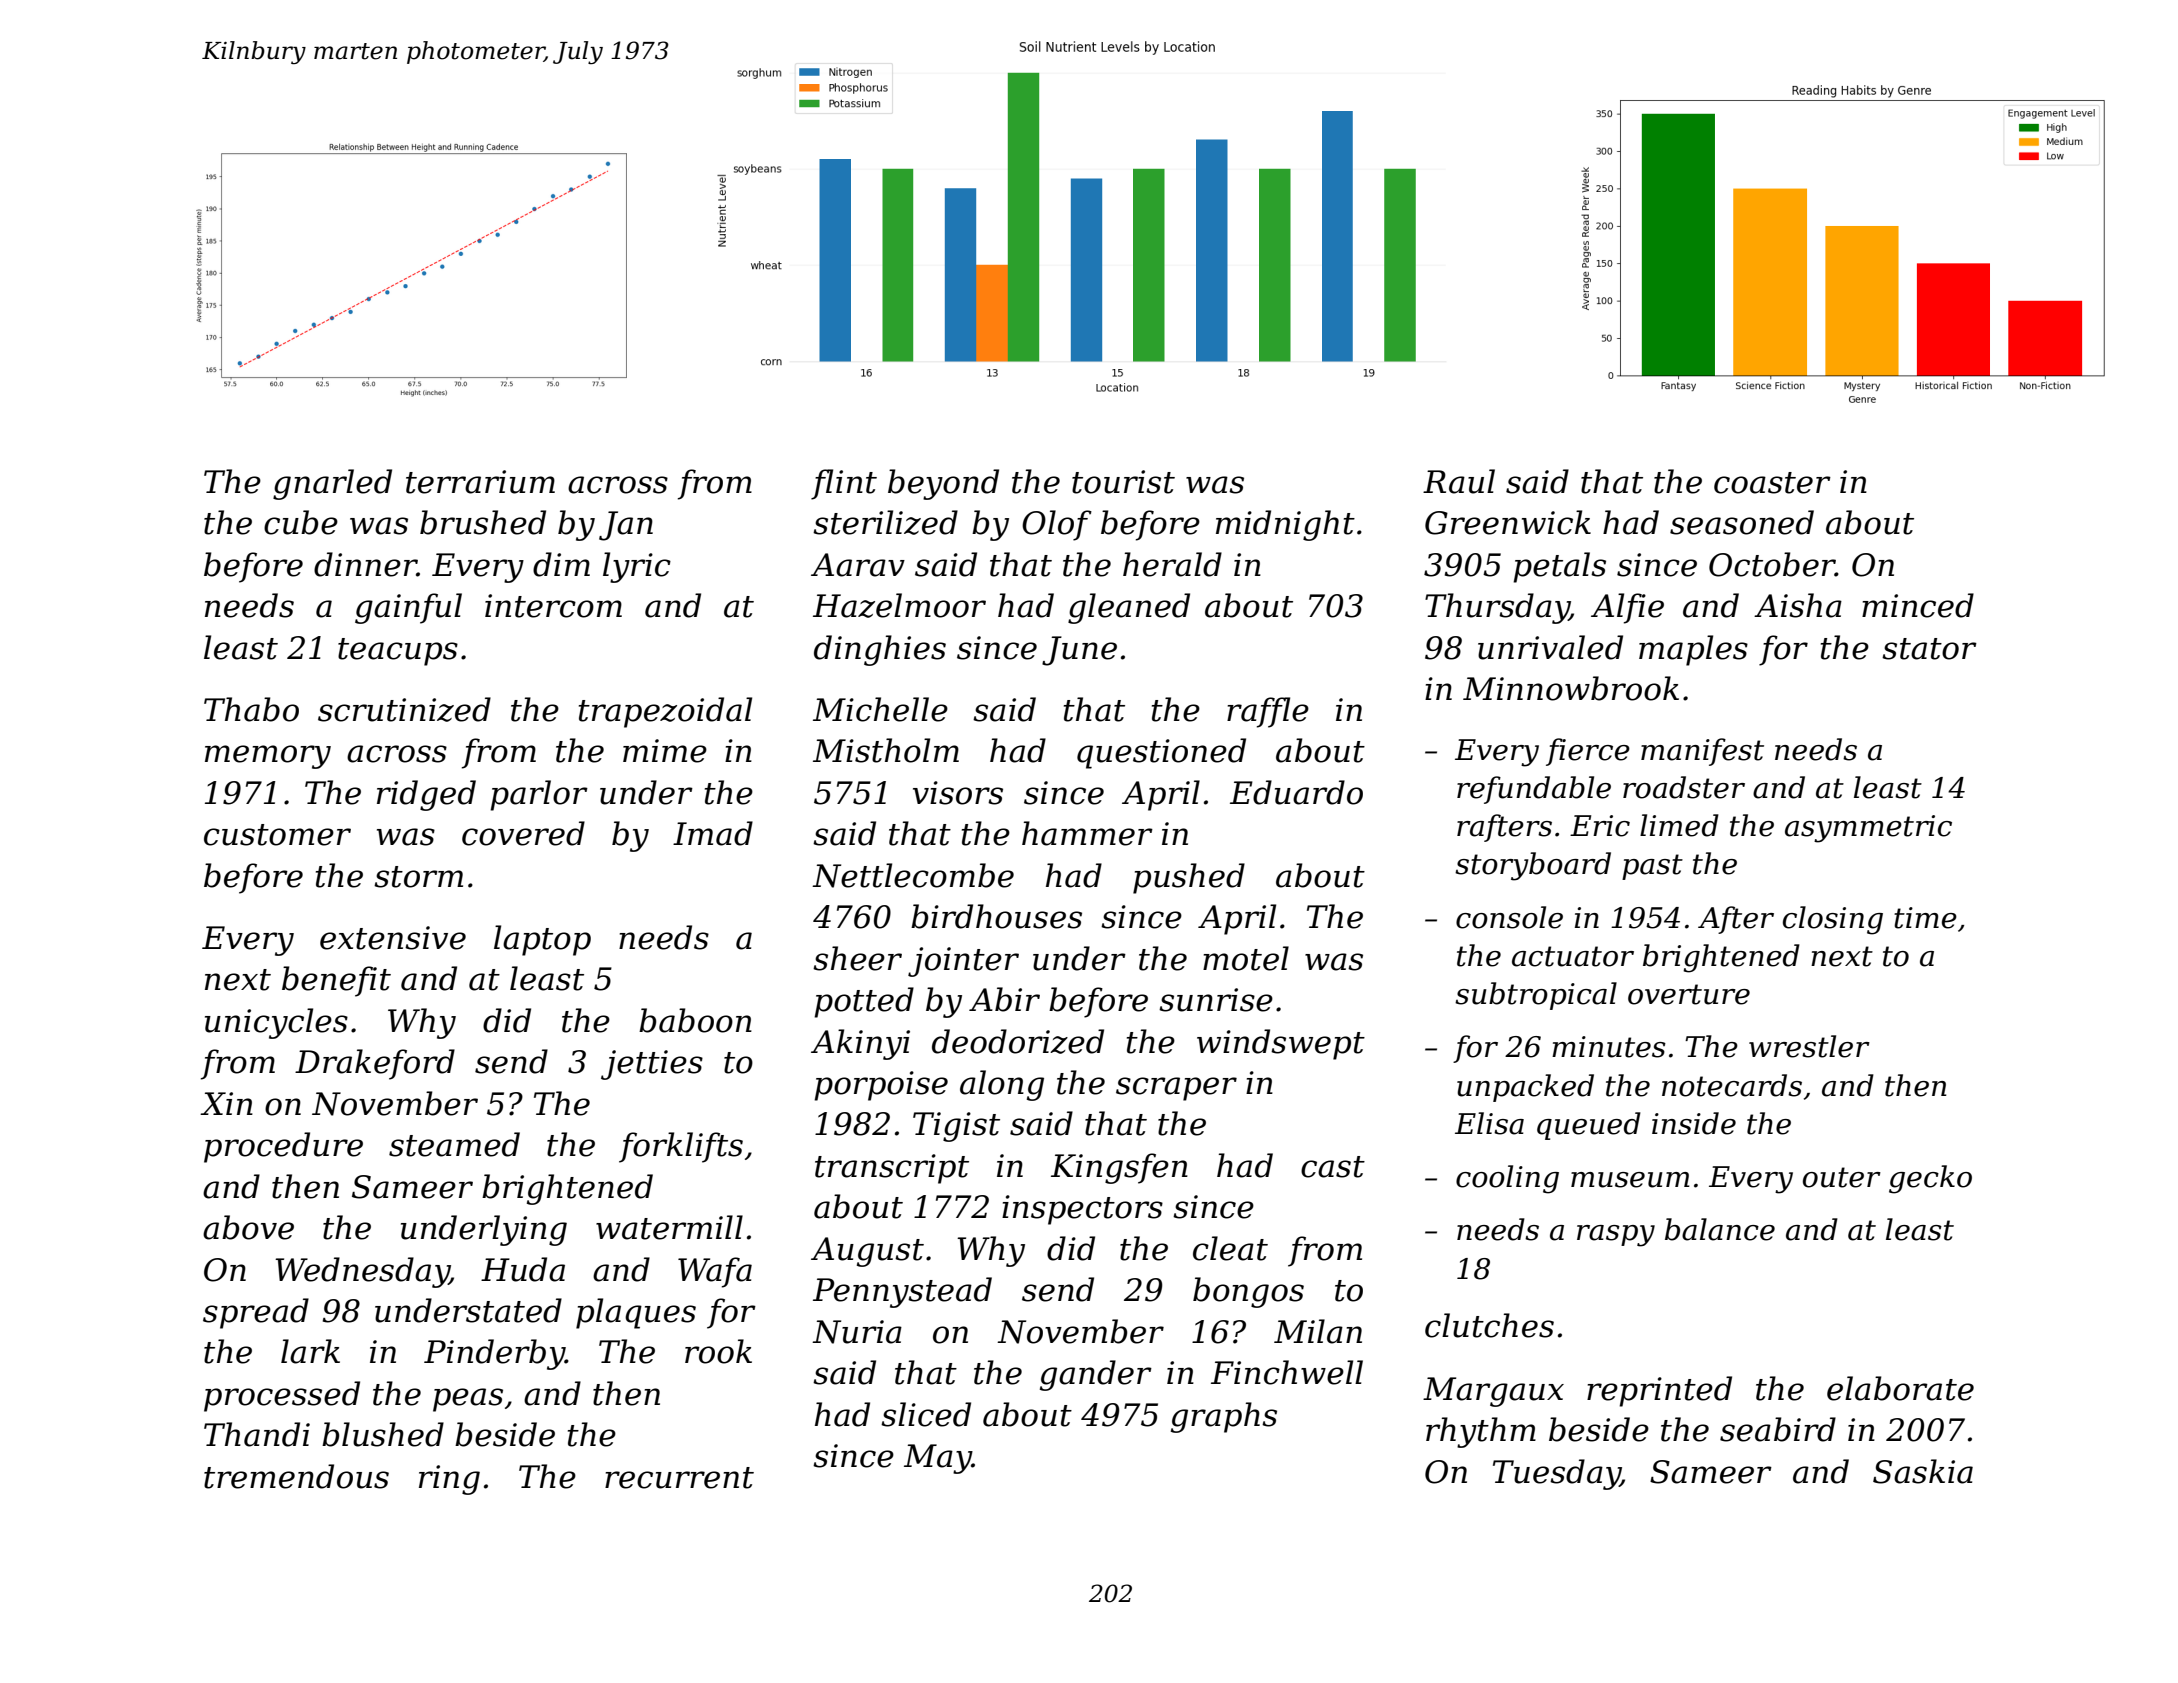 The height and width of the image is (1683, 2178). Describe the element at coordinates (494, 1354) in the image. I see `Pinderby` at that location.
